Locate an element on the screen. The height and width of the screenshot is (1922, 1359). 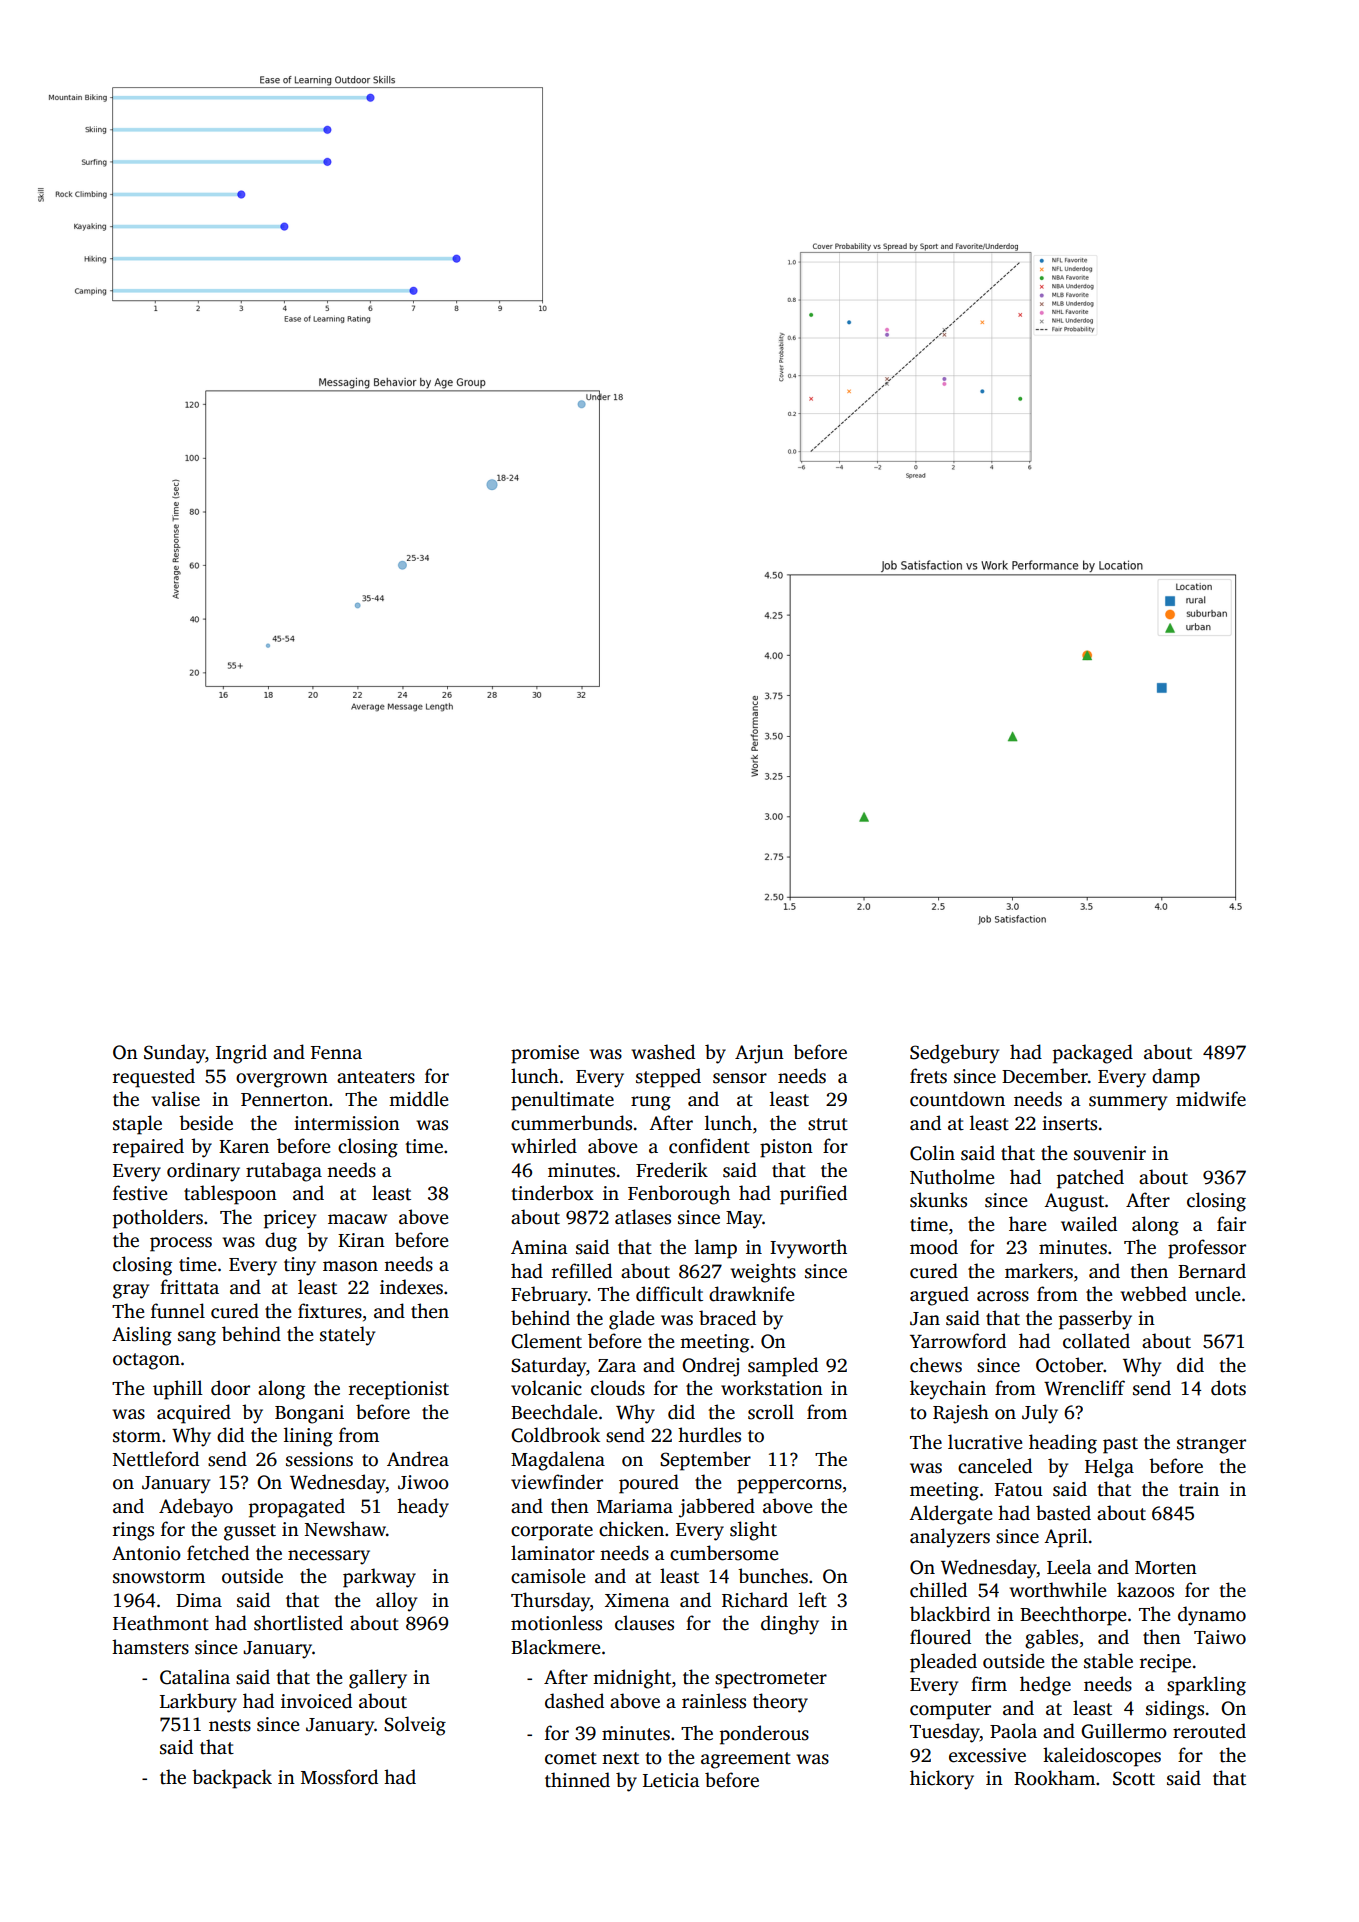
webbed is located at coordinates (1153, 1294).
